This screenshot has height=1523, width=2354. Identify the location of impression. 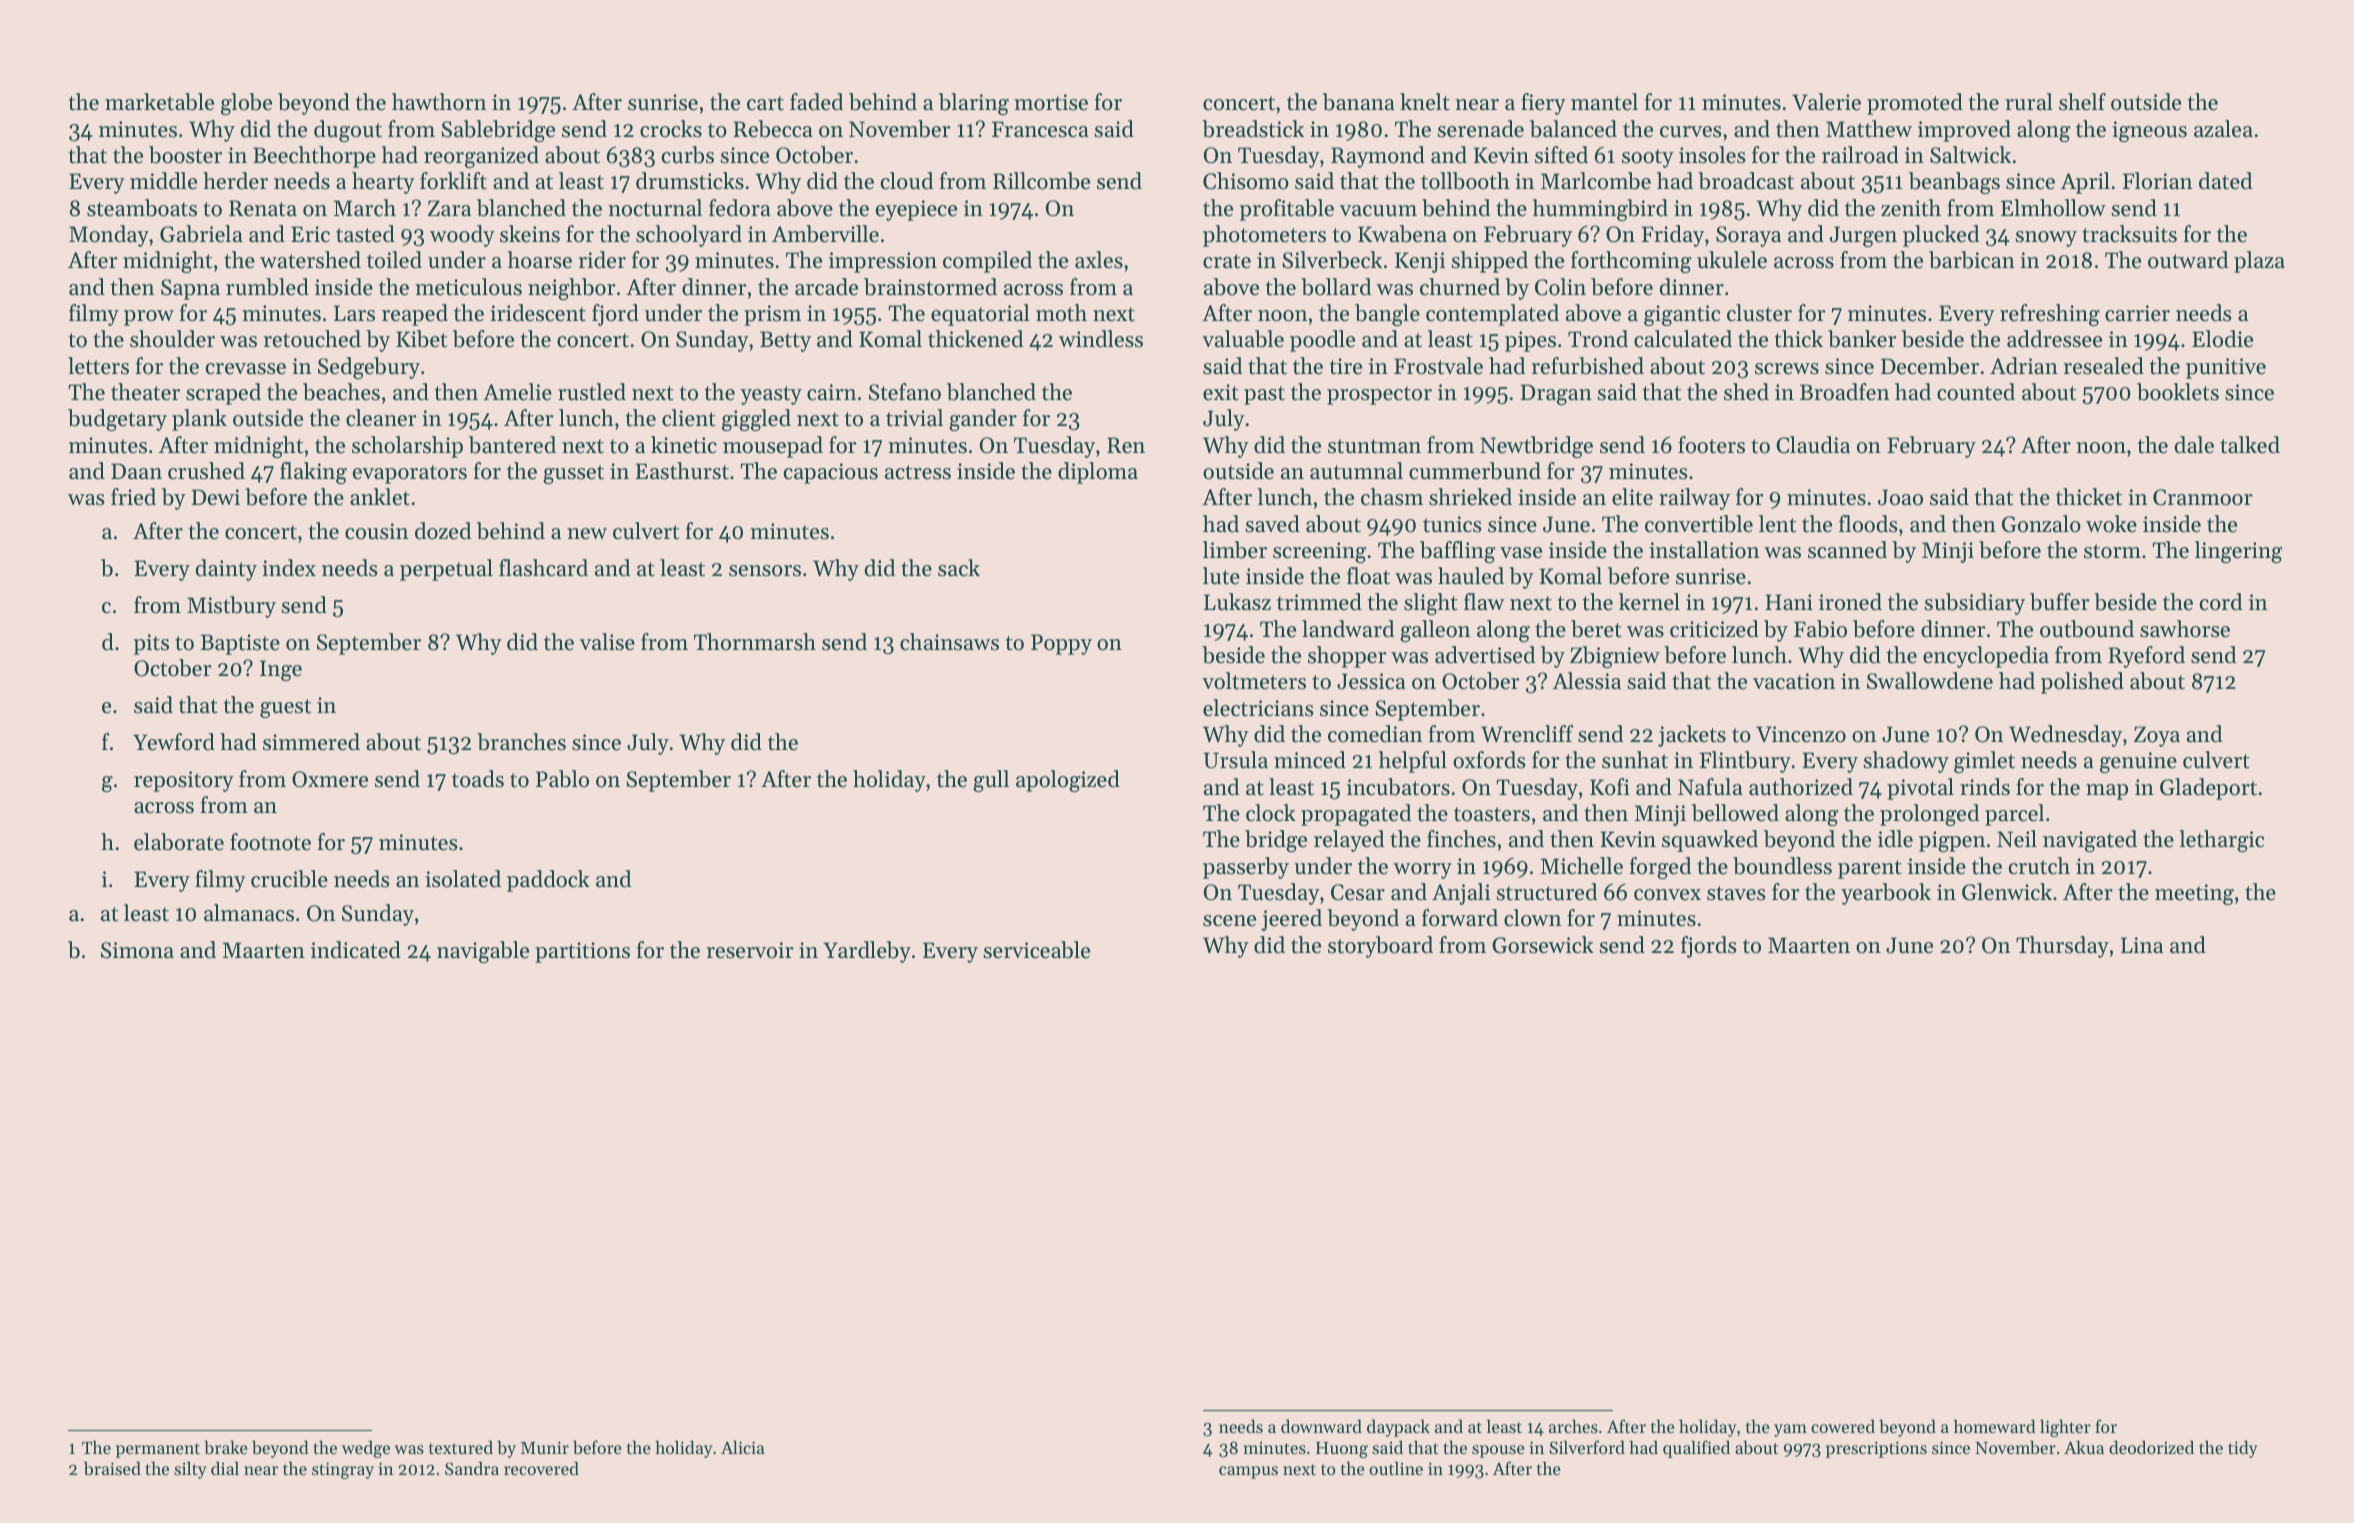
(883, 262).
